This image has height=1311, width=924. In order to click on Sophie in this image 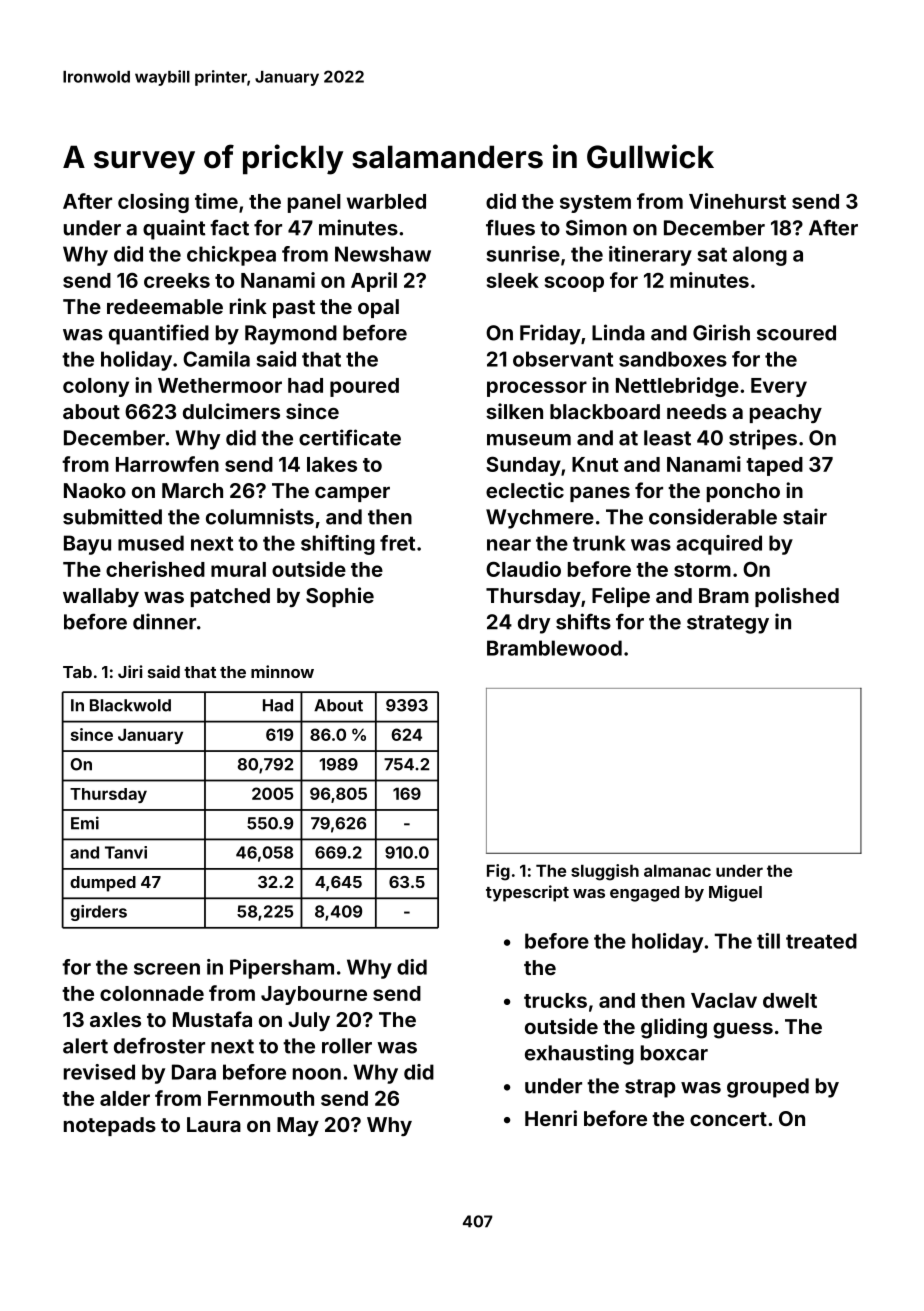, I will do `click(340, 597)`.
